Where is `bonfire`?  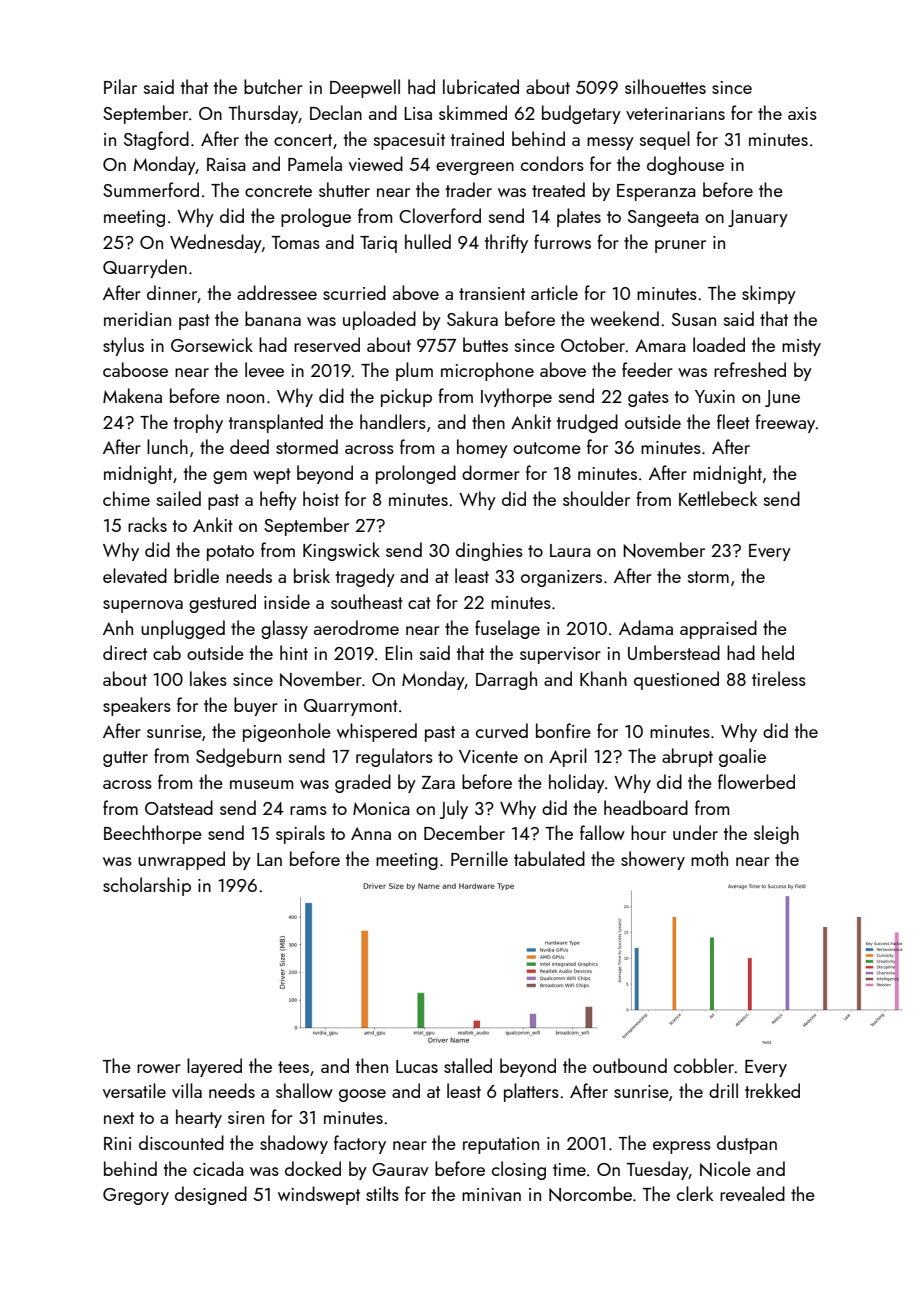 bonfire is located at coordinates (563, 730).
